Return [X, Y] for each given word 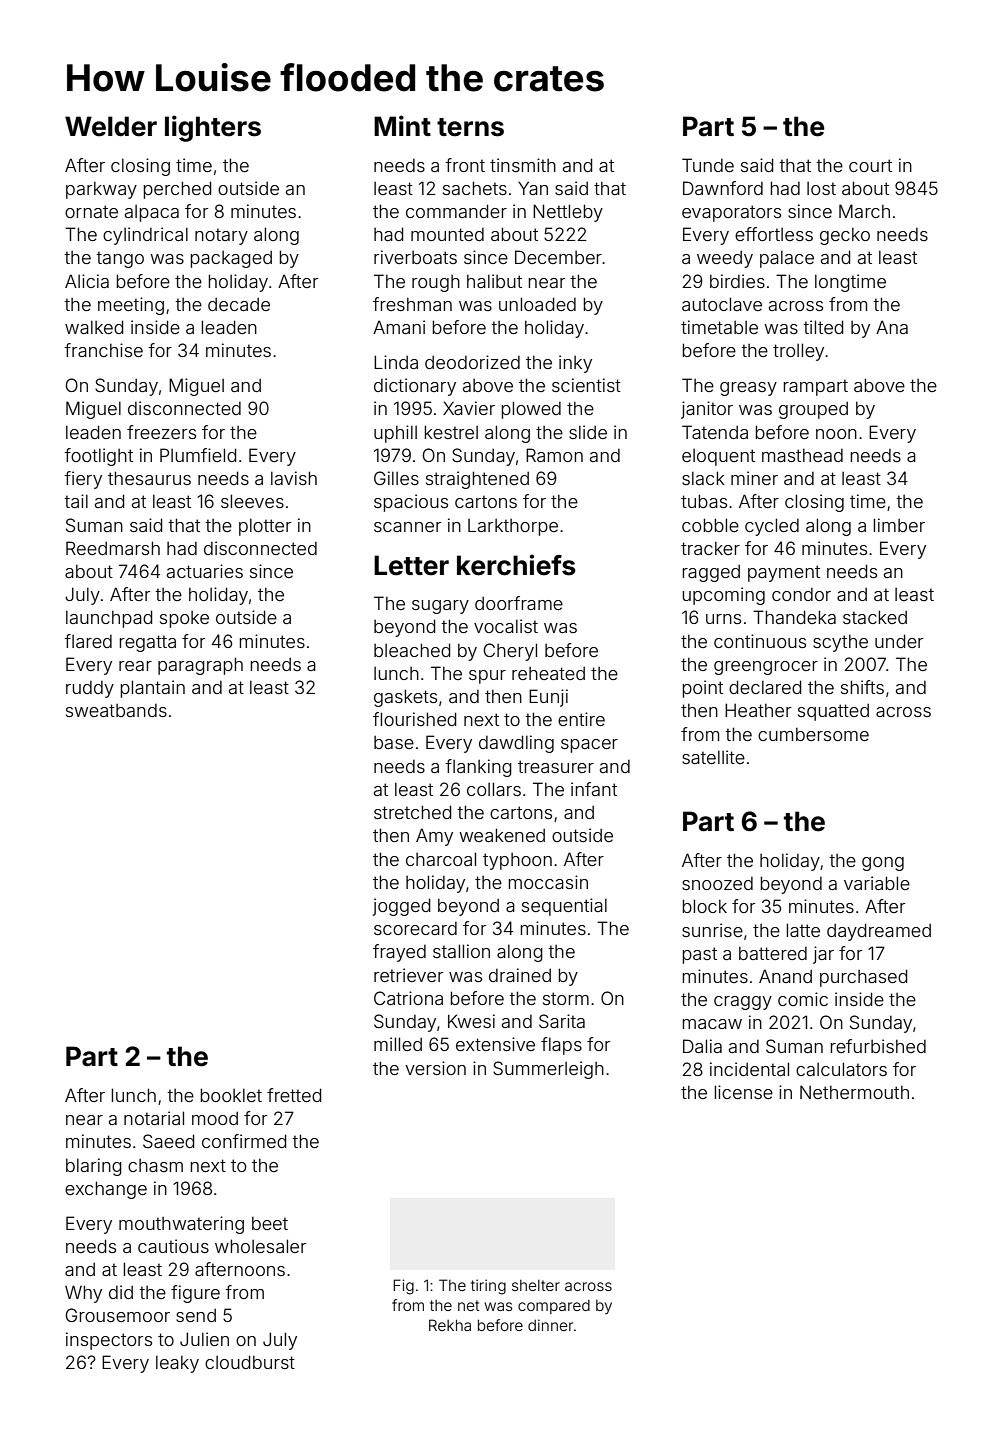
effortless [774, 234]
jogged [401, 907]
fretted [294, 1095]
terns [470, 127]
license [744, 1092]
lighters [213, 128]
